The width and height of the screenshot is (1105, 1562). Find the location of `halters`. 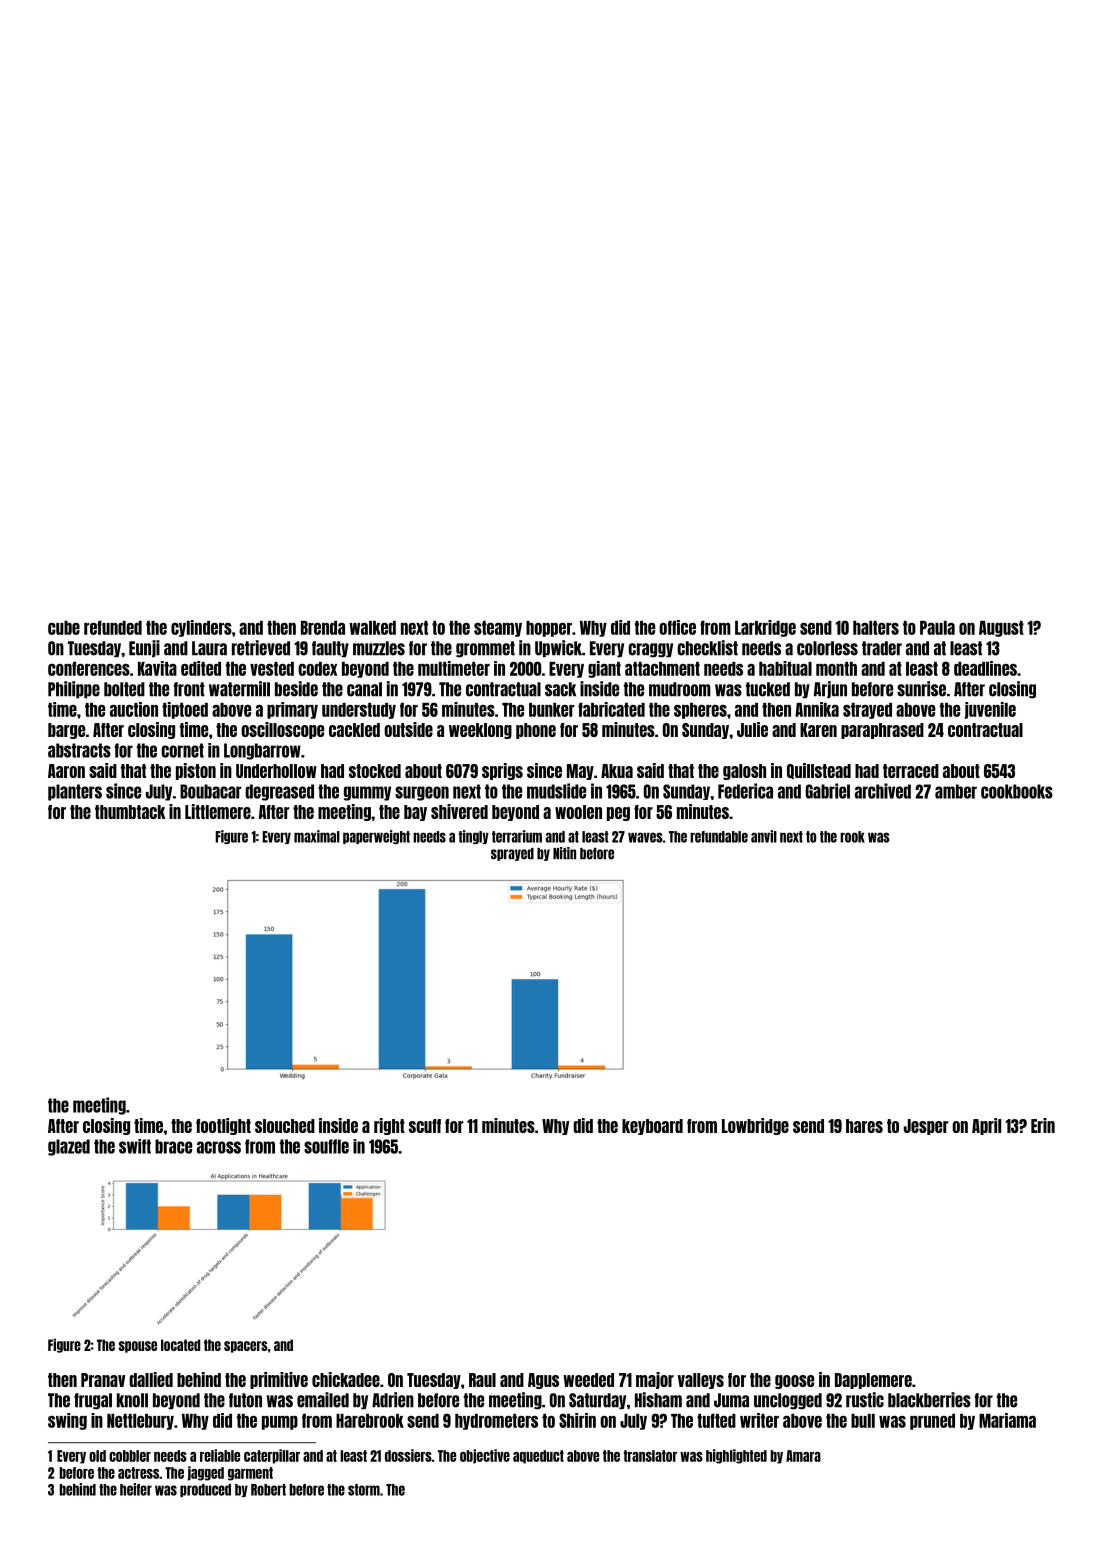

halters is located at coordinates (876, 628).
